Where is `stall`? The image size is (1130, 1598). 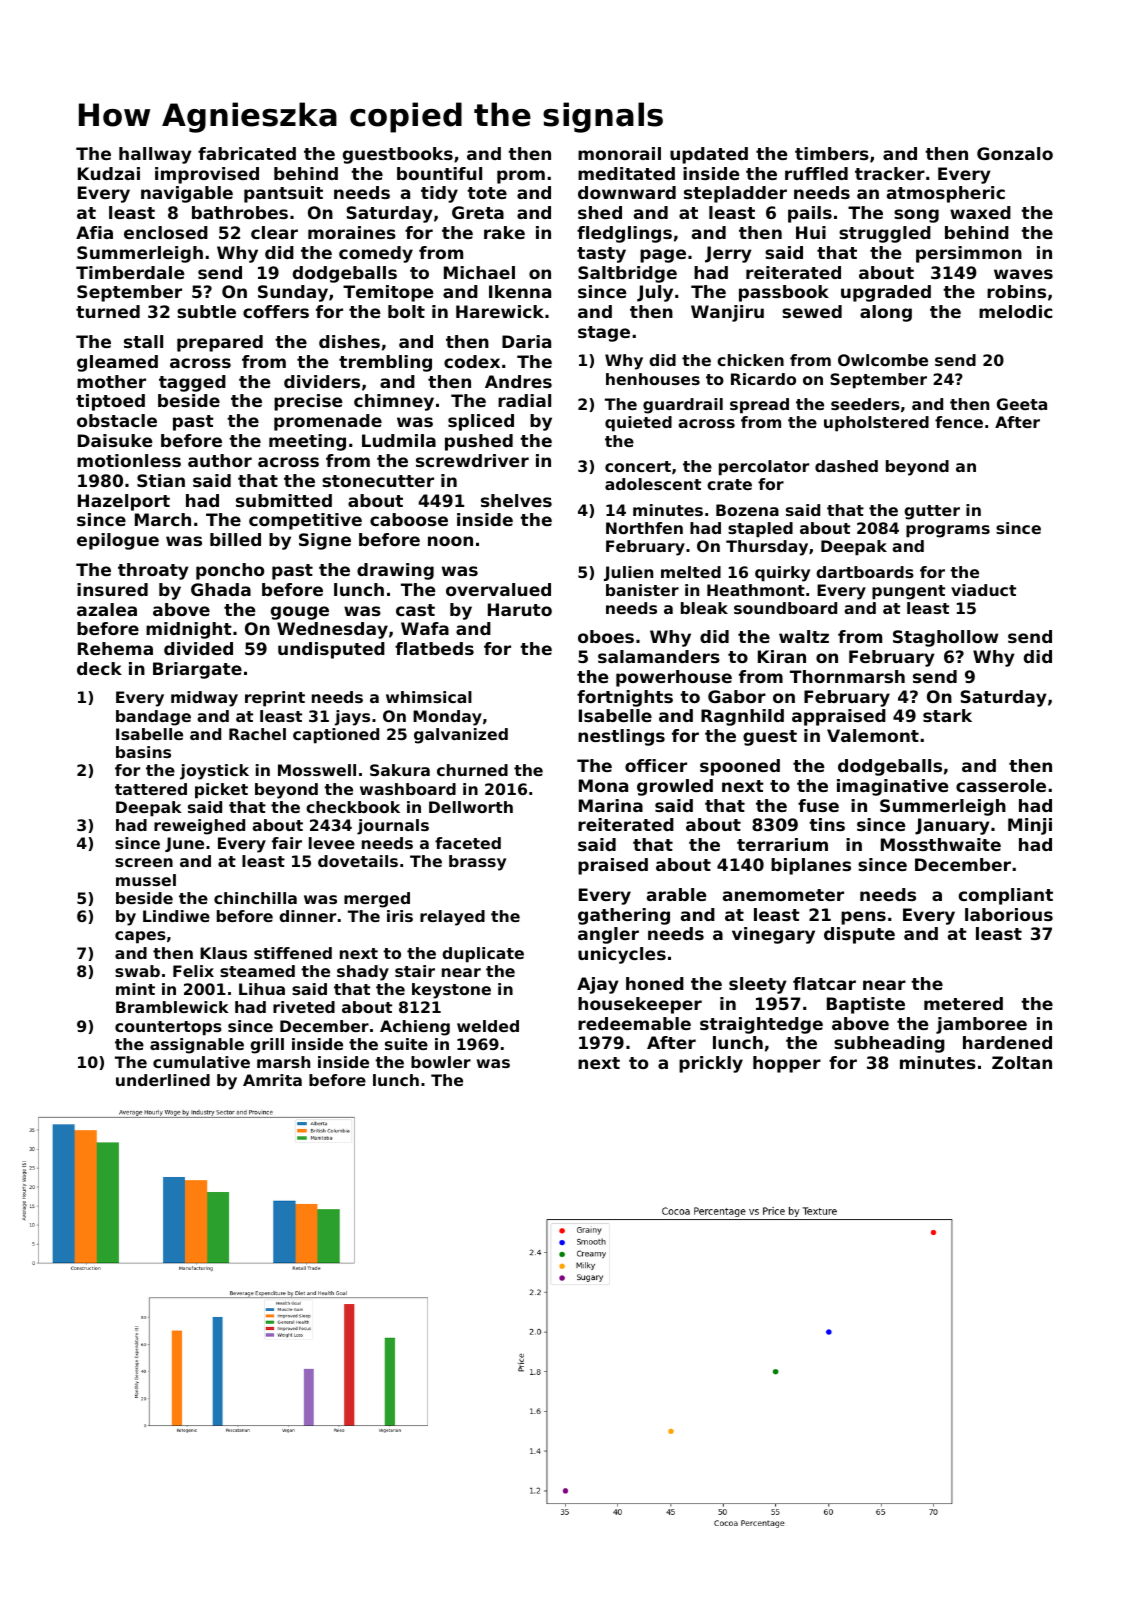
stall is located at coordinates (143, 341).
